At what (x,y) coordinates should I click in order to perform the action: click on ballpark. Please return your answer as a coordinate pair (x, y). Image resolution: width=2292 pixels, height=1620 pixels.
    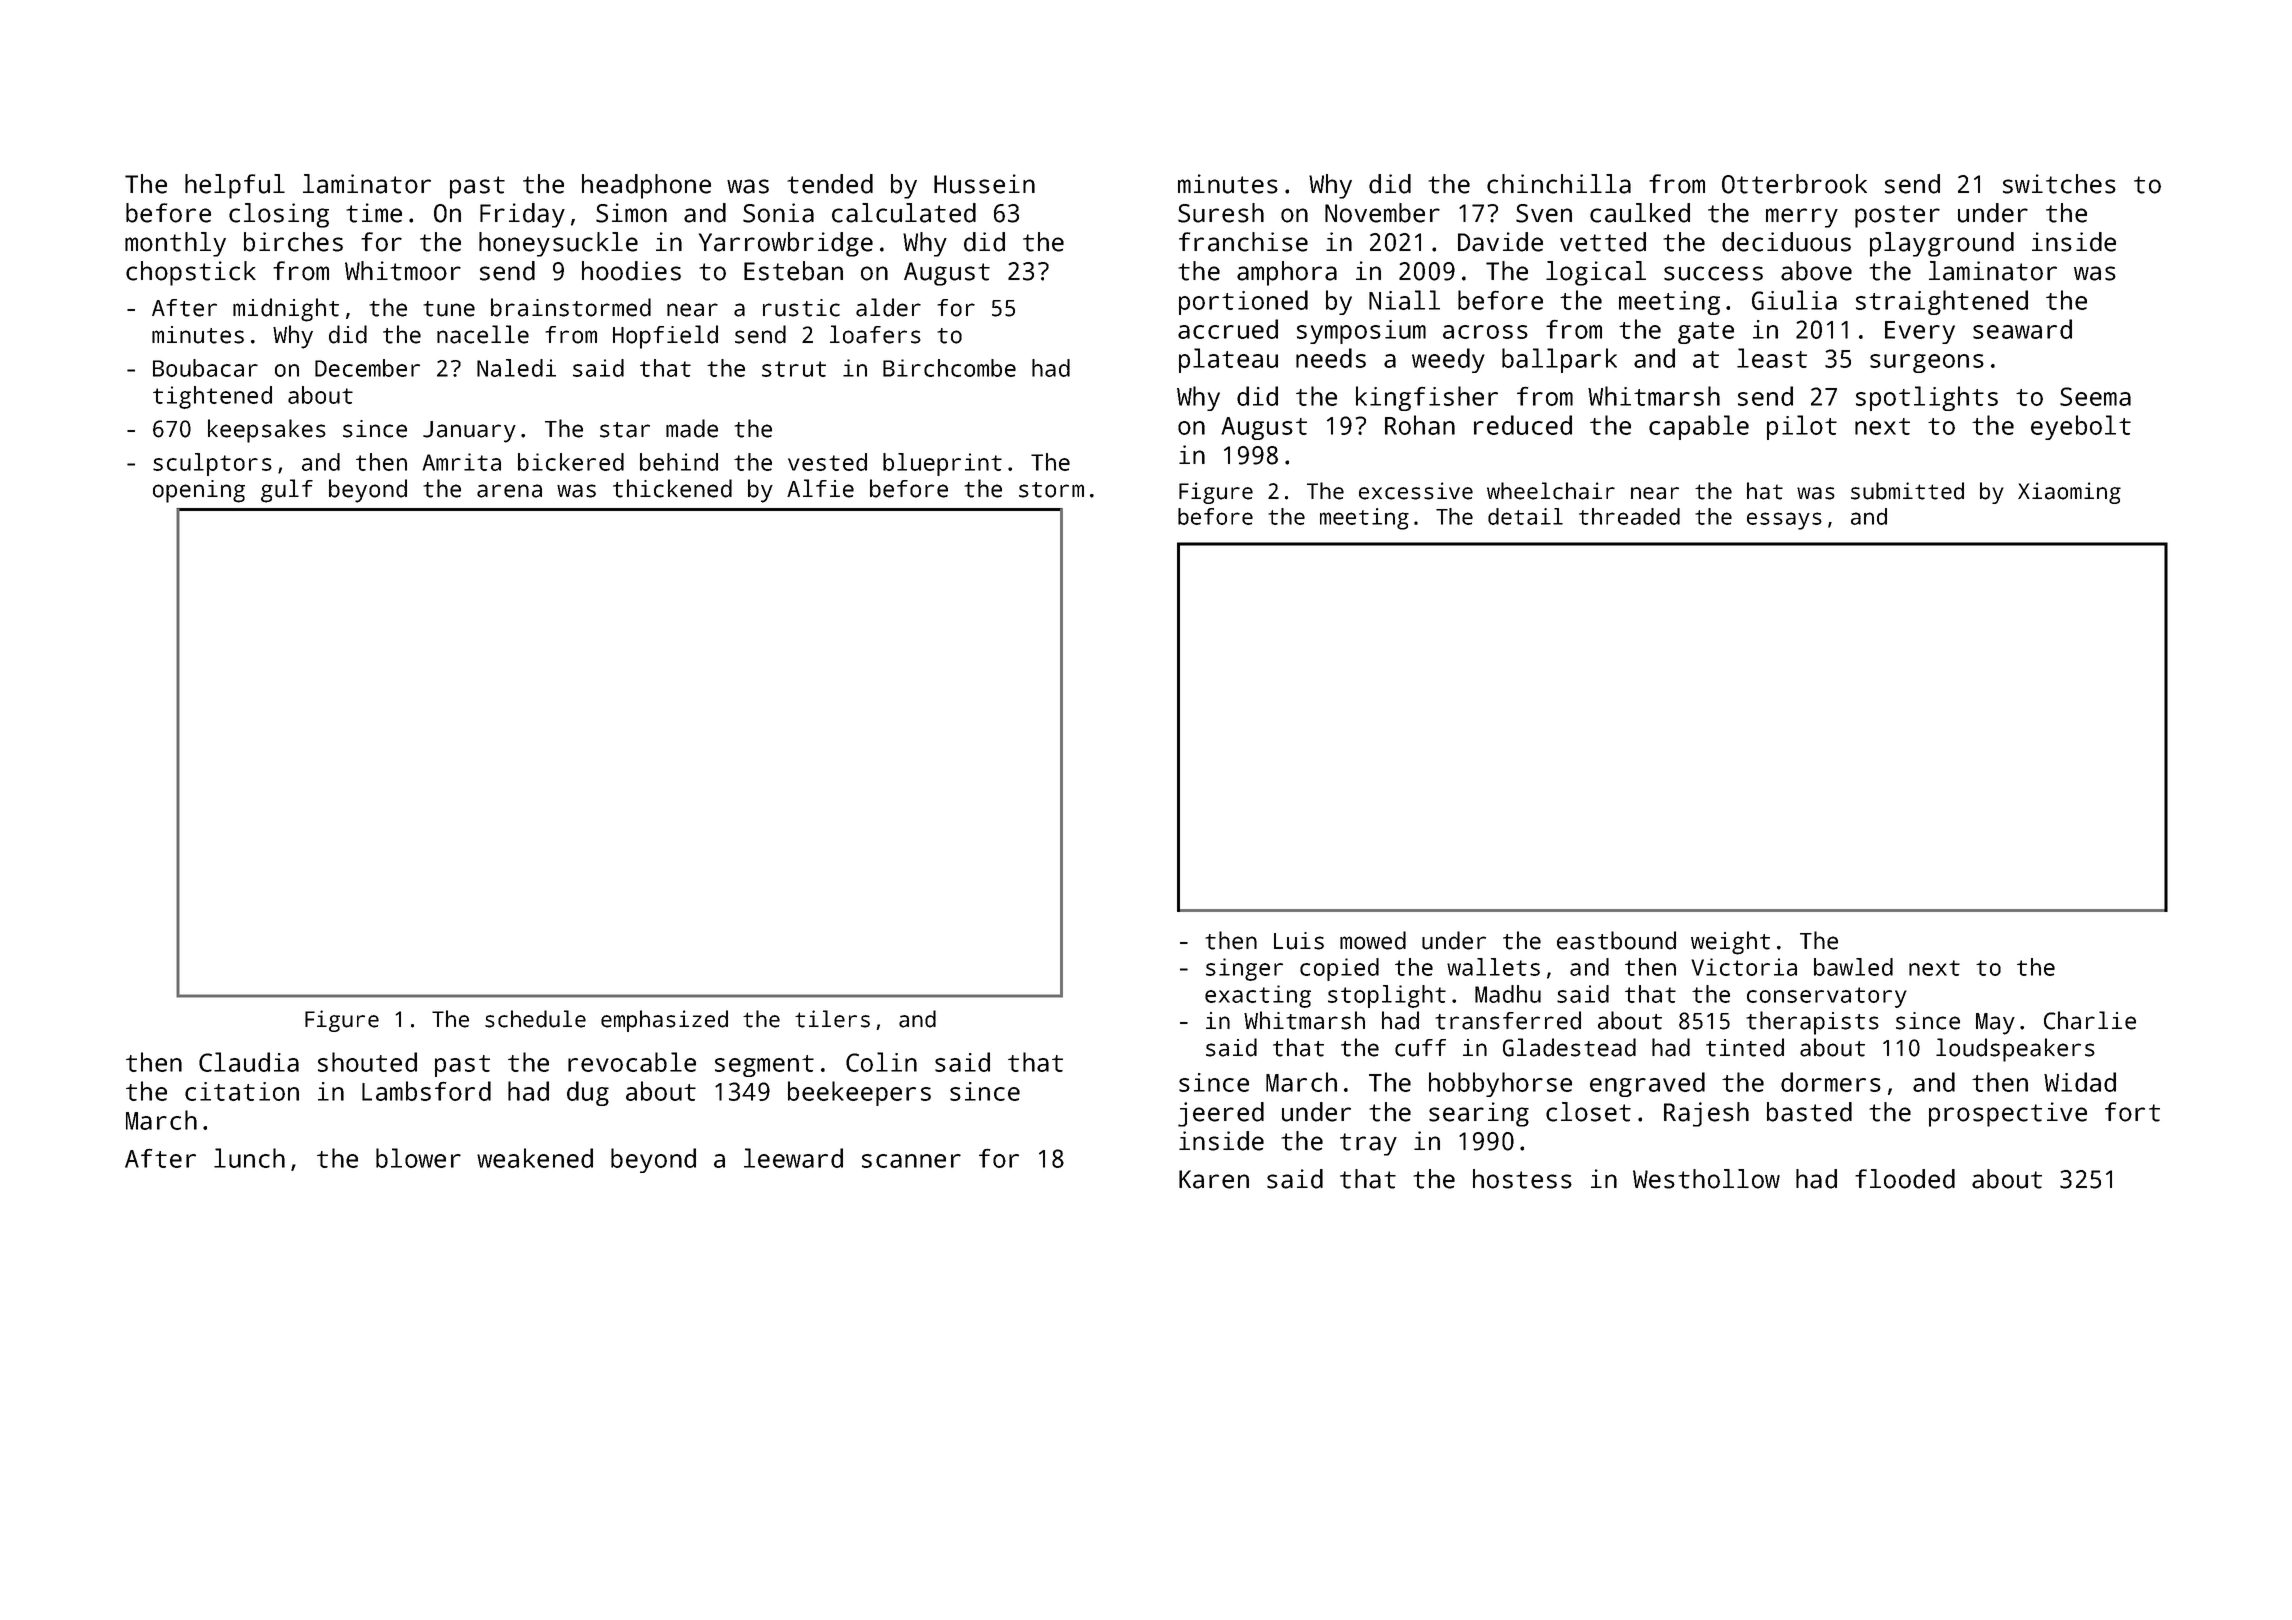
    Looking at the image, I should click on (1559, 360).
